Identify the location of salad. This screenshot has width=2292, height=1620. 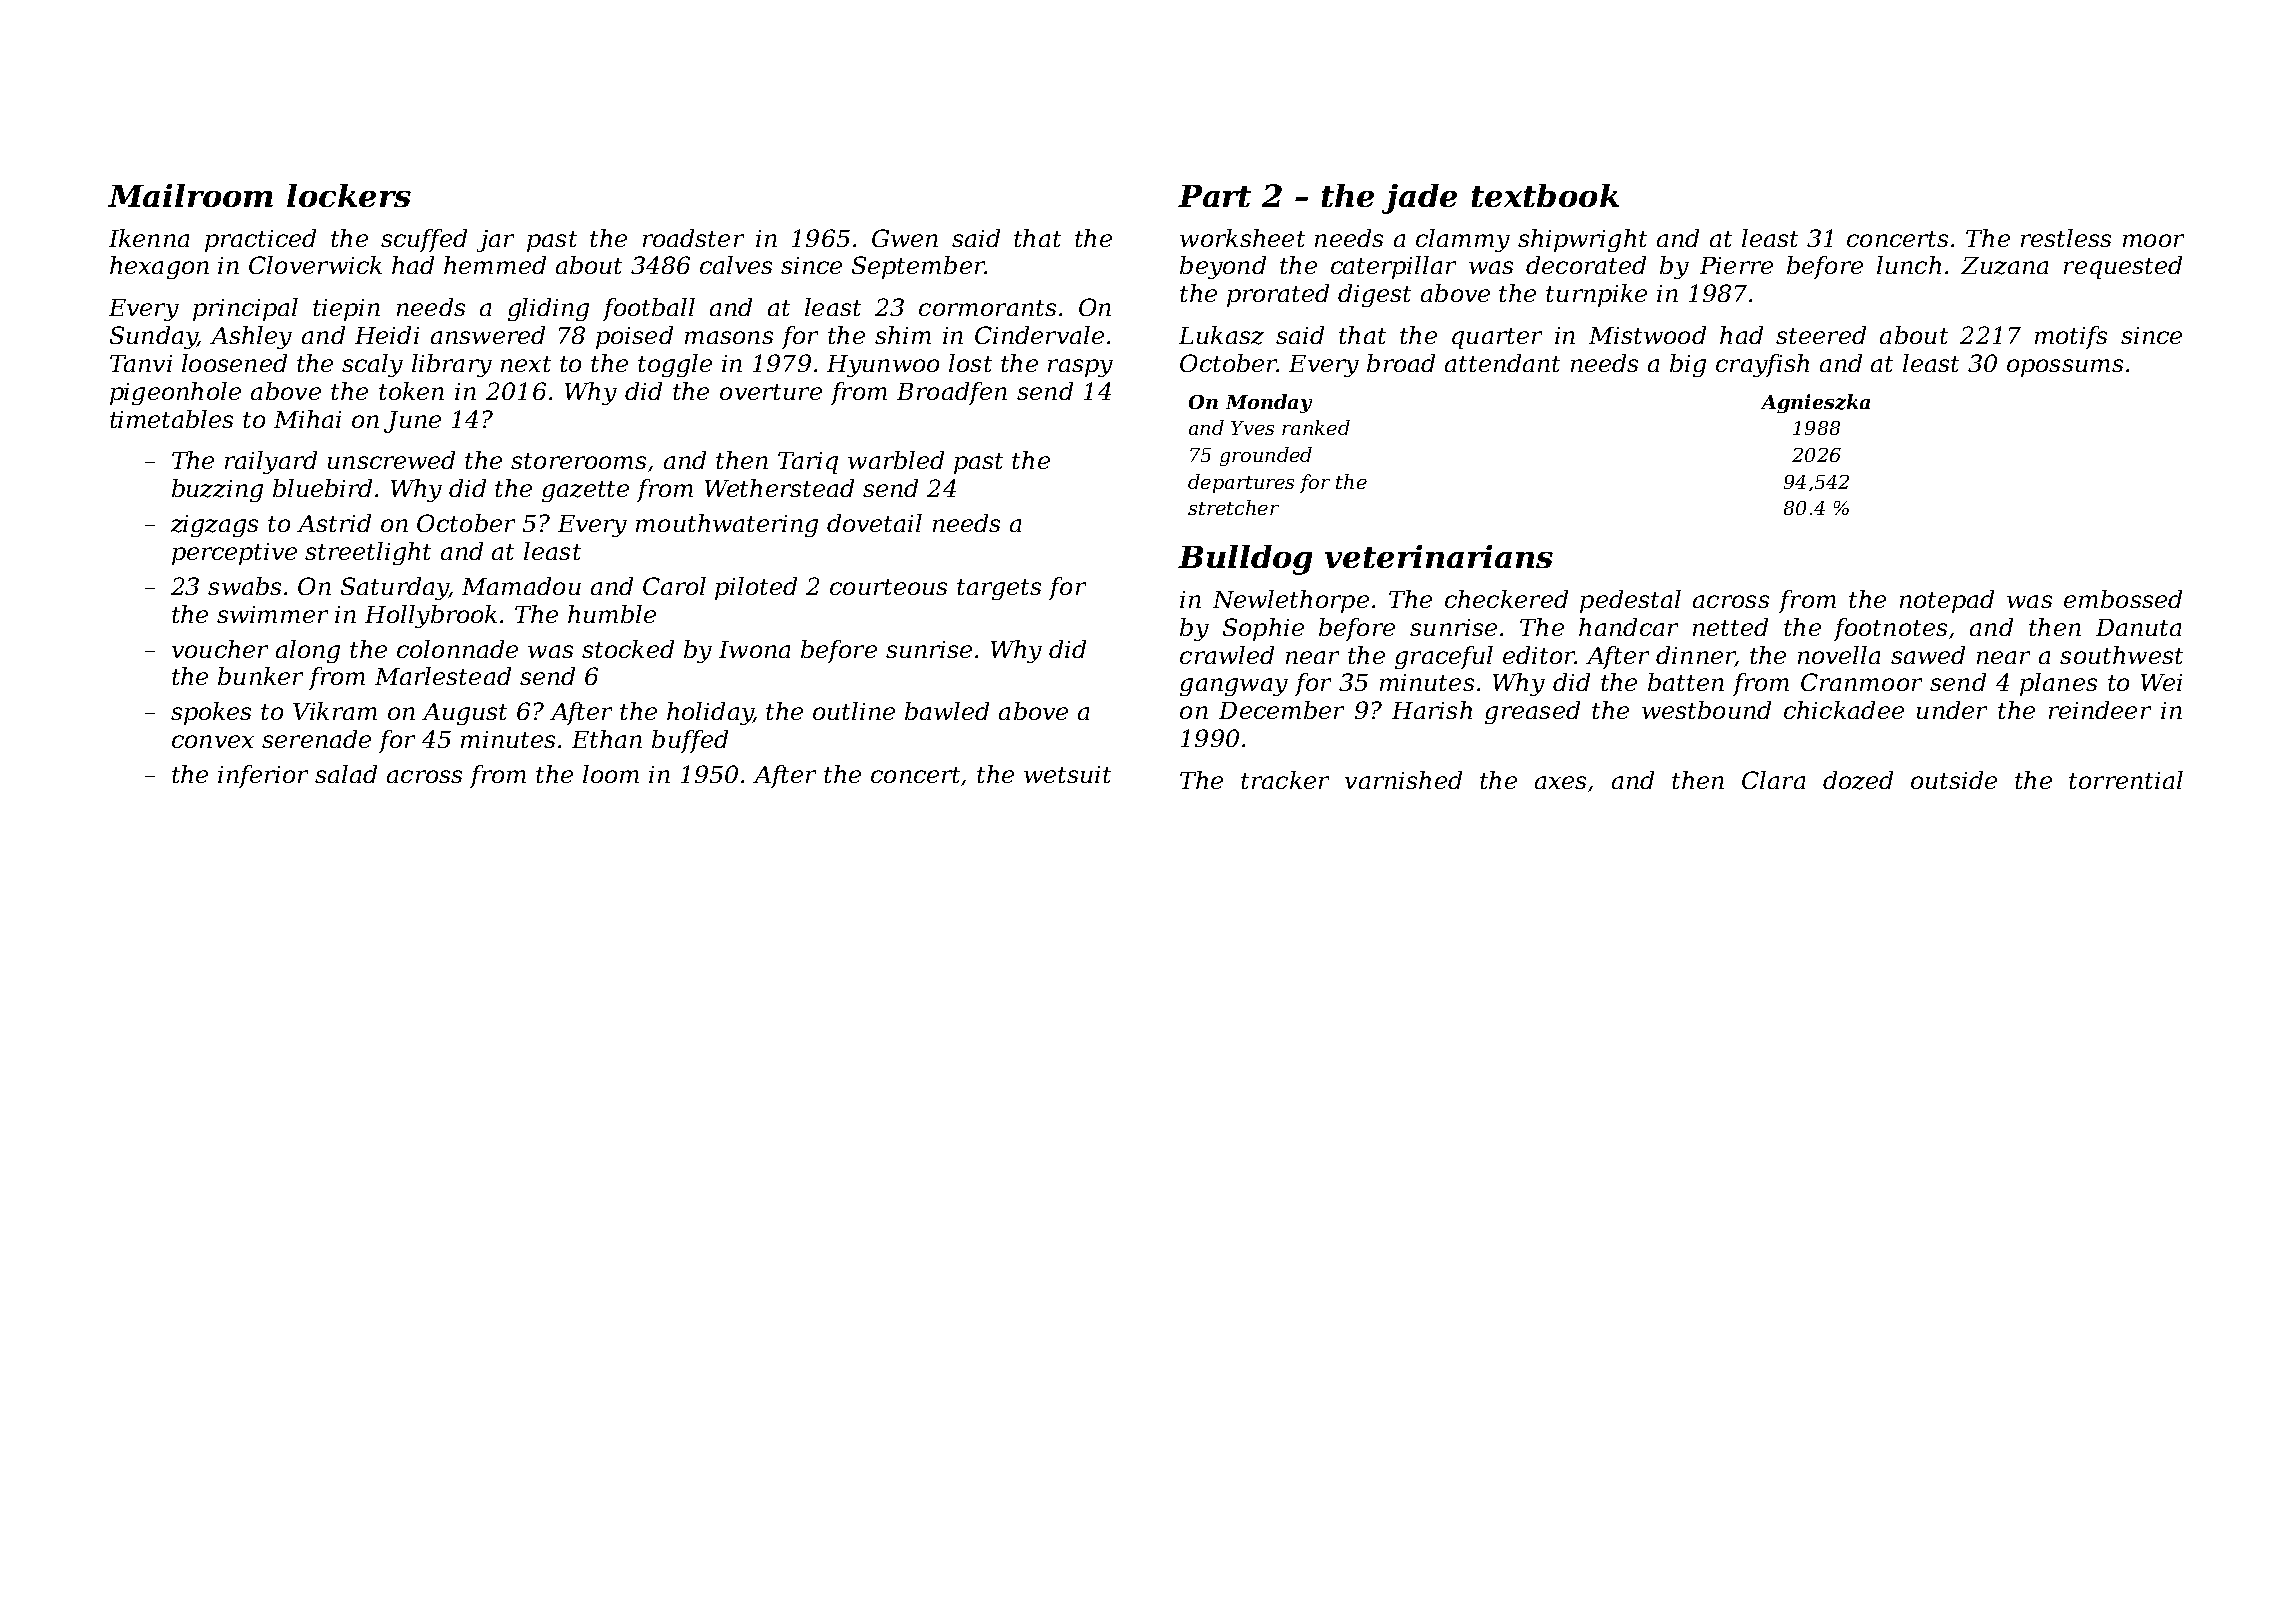
(346, 774).
